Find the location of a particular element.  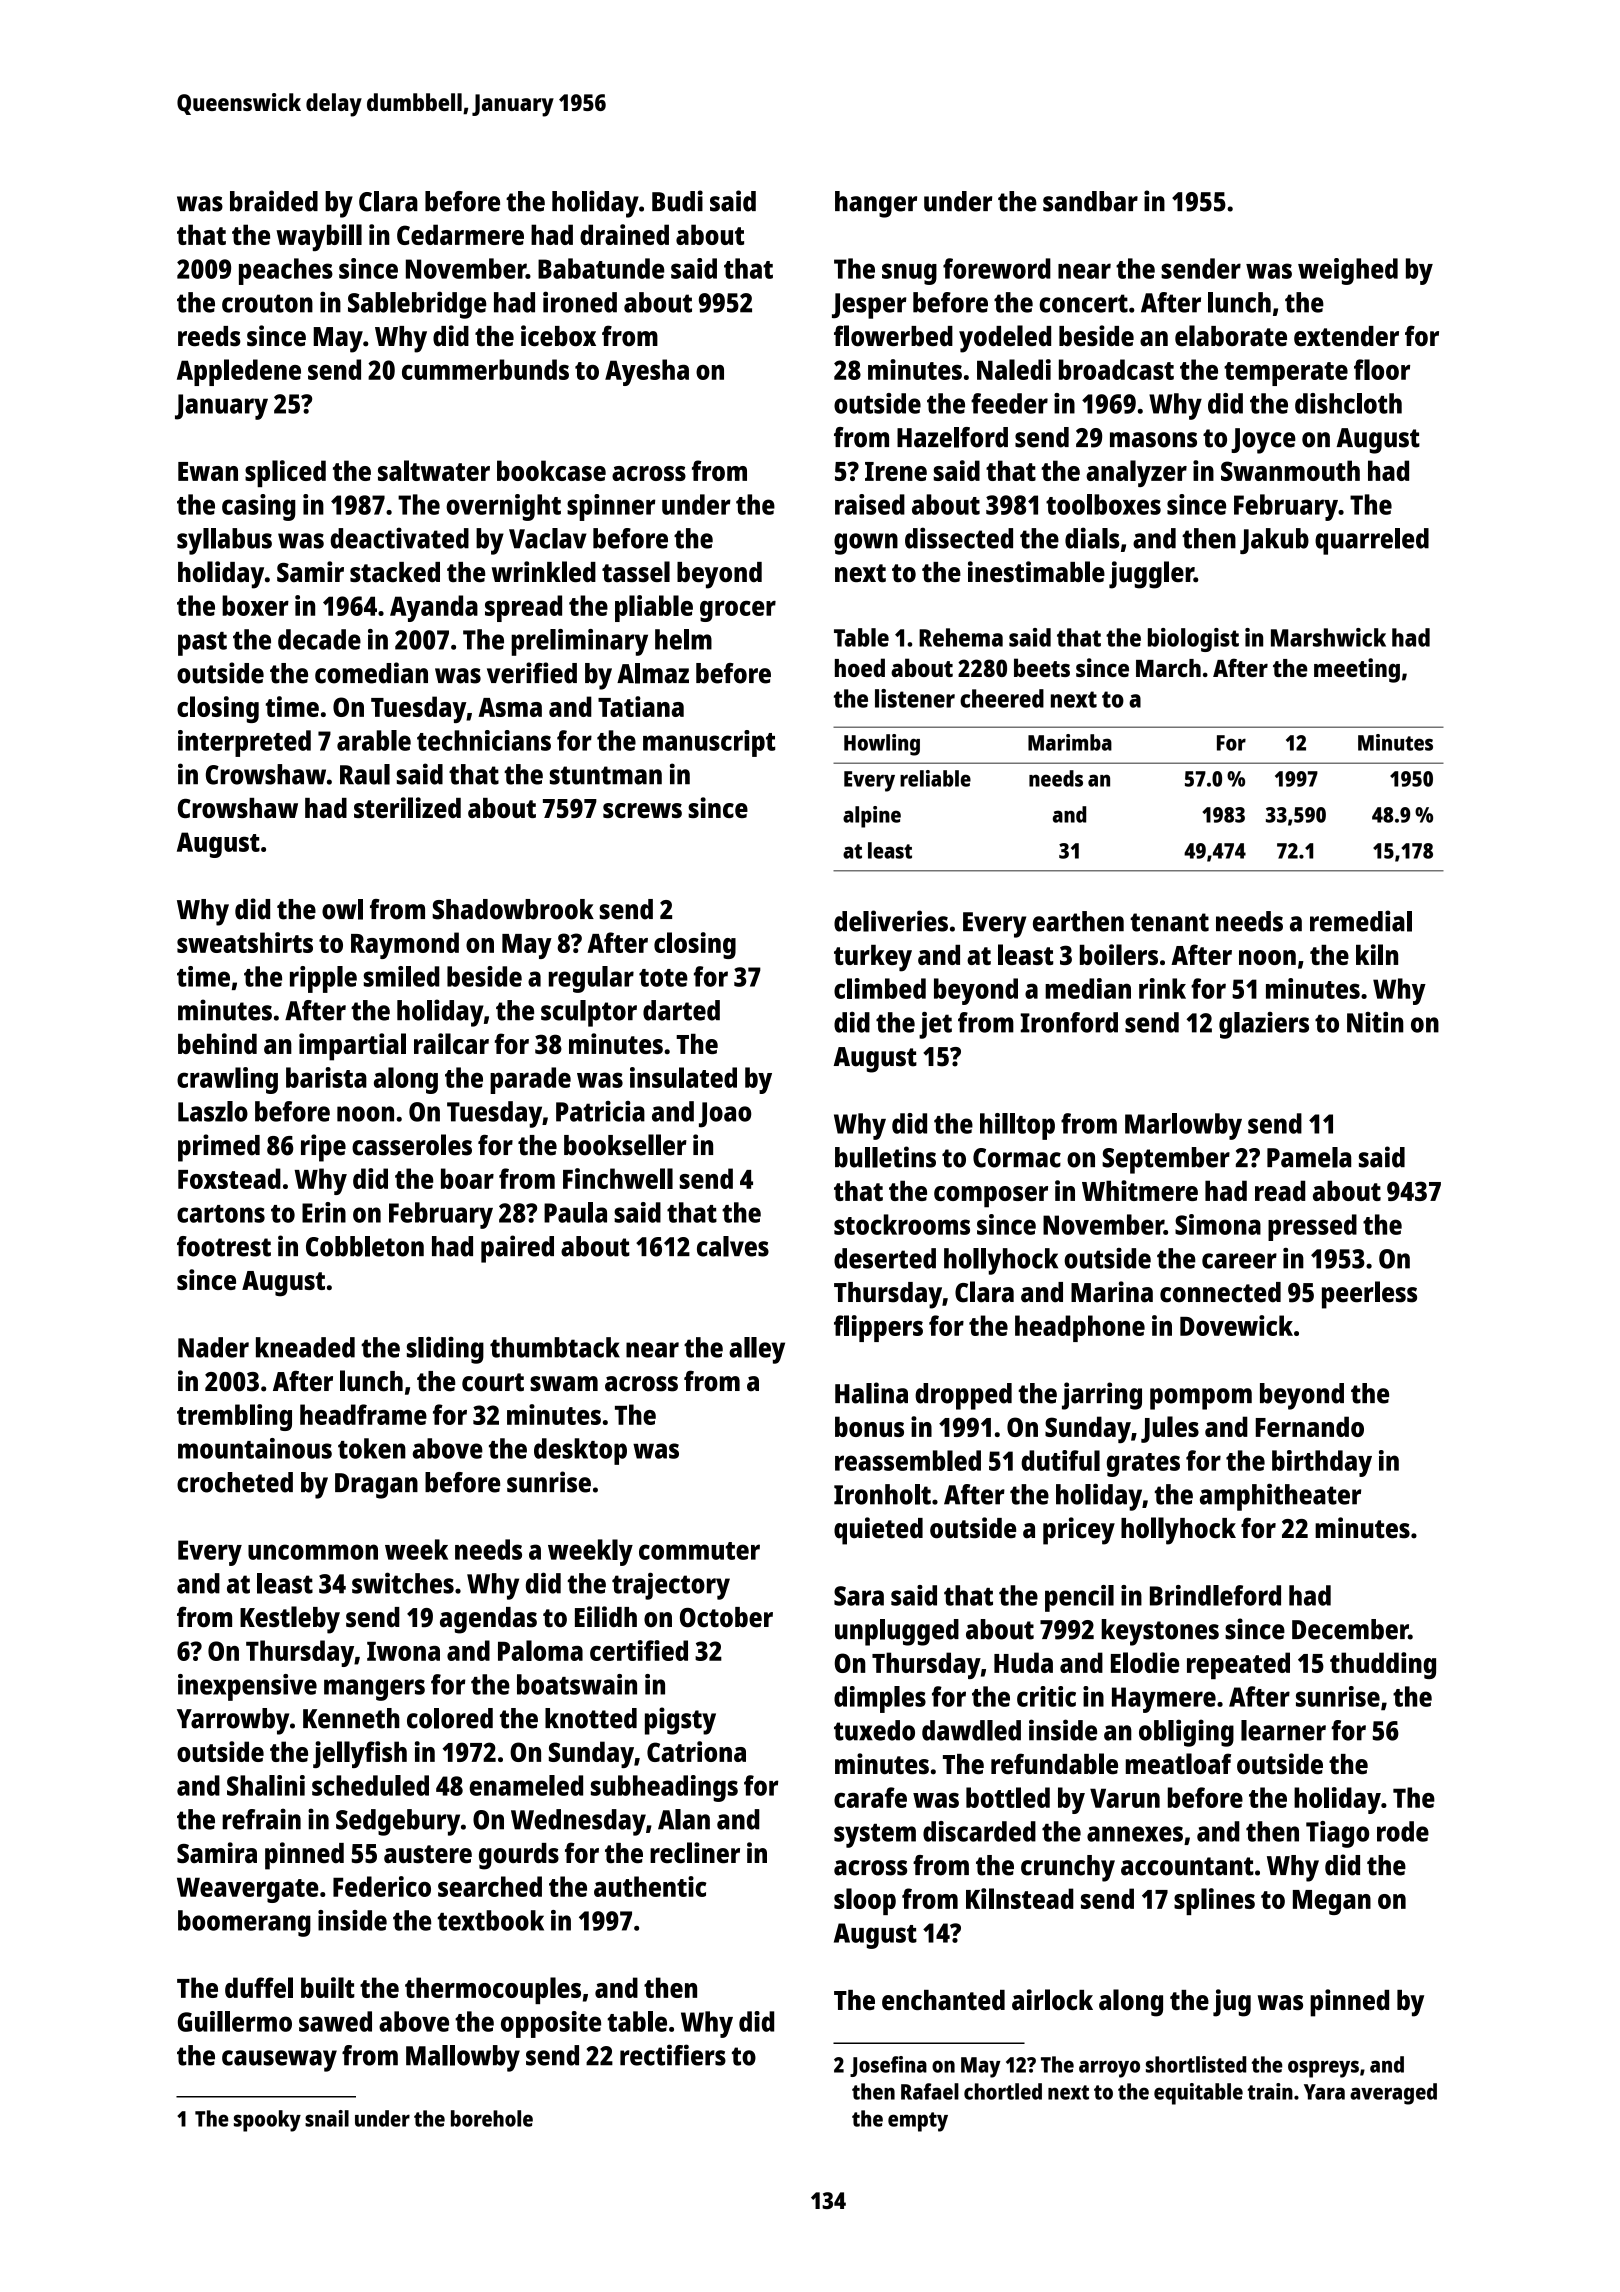

ironed is located at coordinates (580, 302).
